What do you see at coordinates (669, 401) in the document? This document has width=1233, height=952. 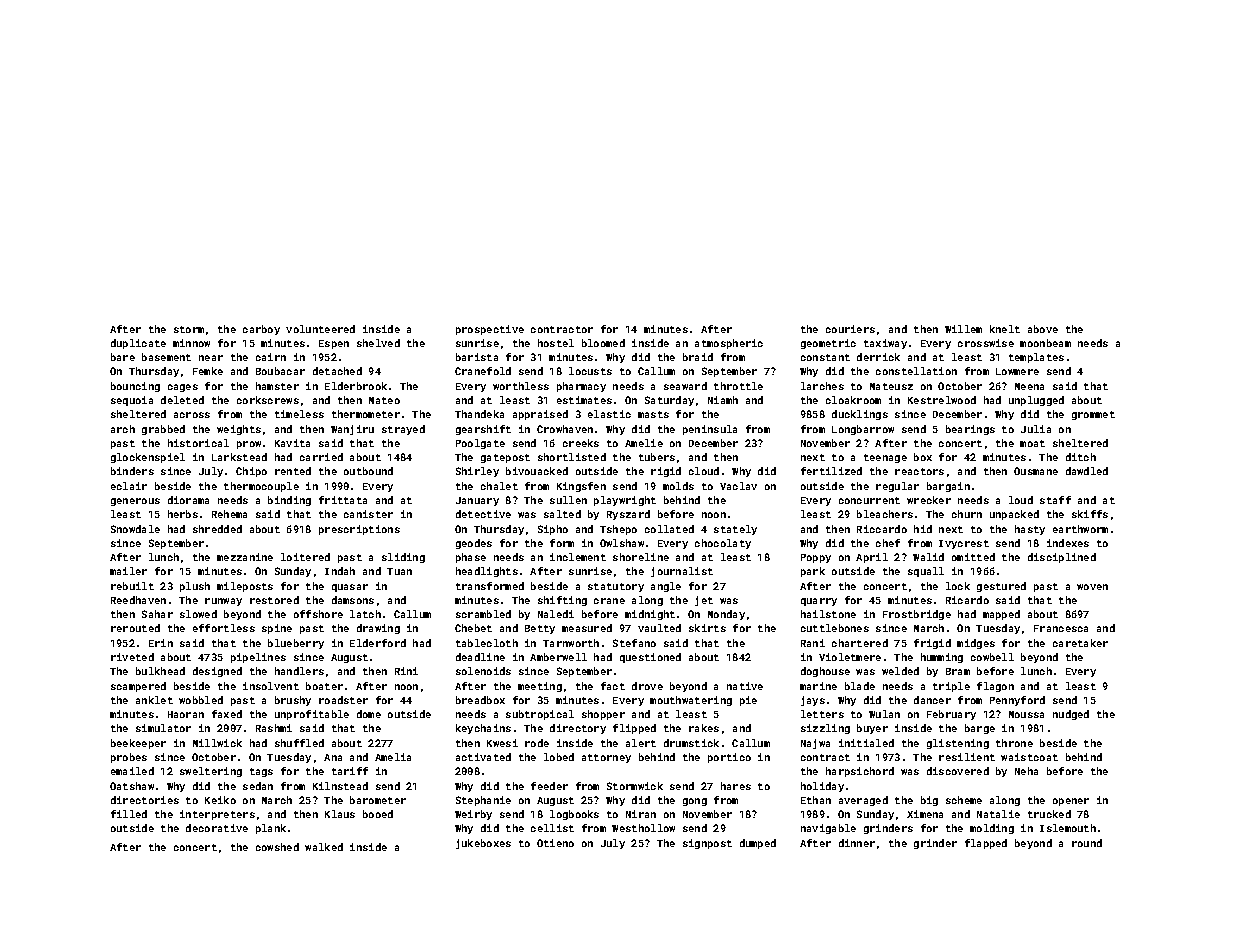 I see `Saturday` at bounding box center [669, 401].
